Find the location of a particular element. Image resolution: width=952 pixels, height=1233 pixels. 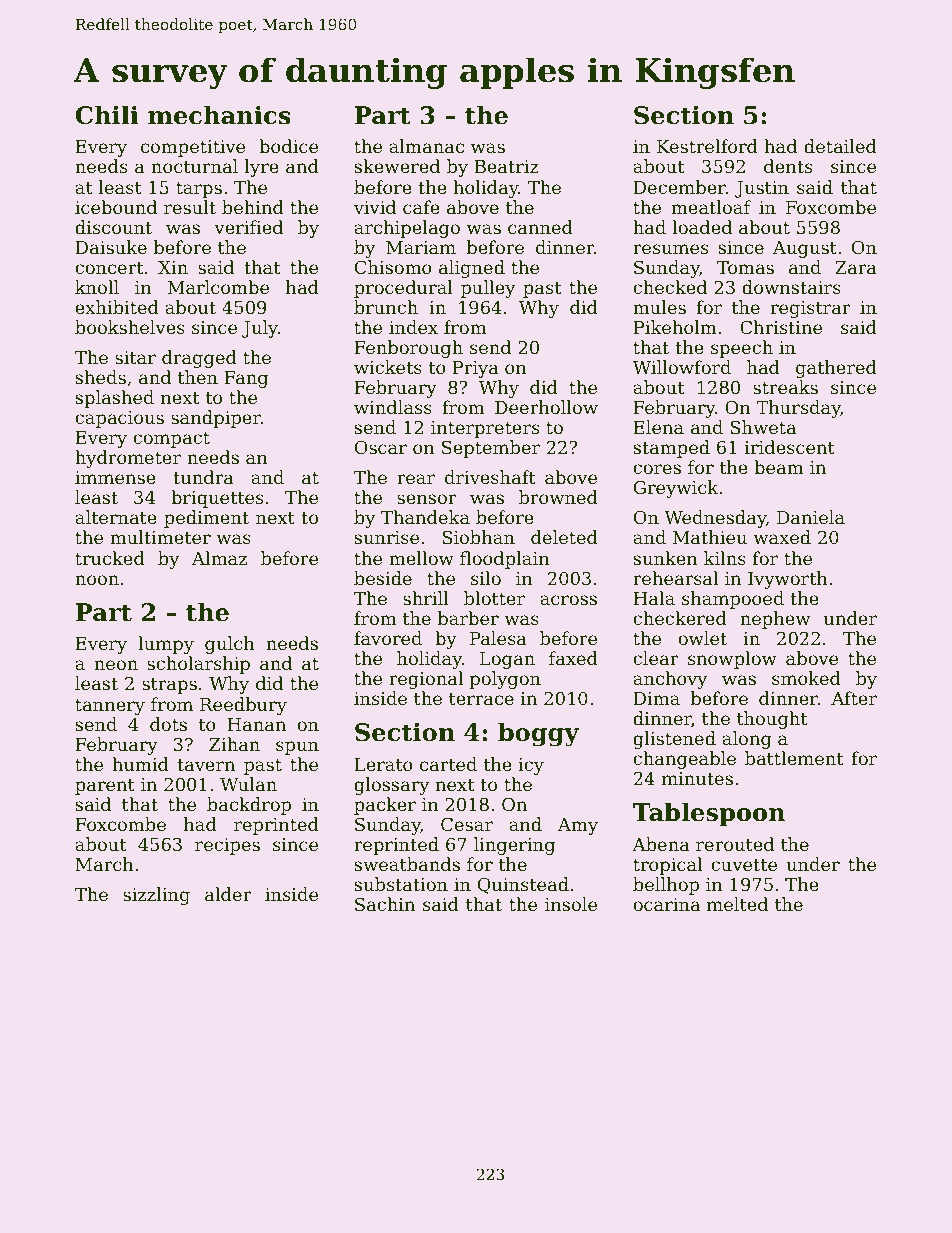

recipes is located at coordinates (227, 846).
